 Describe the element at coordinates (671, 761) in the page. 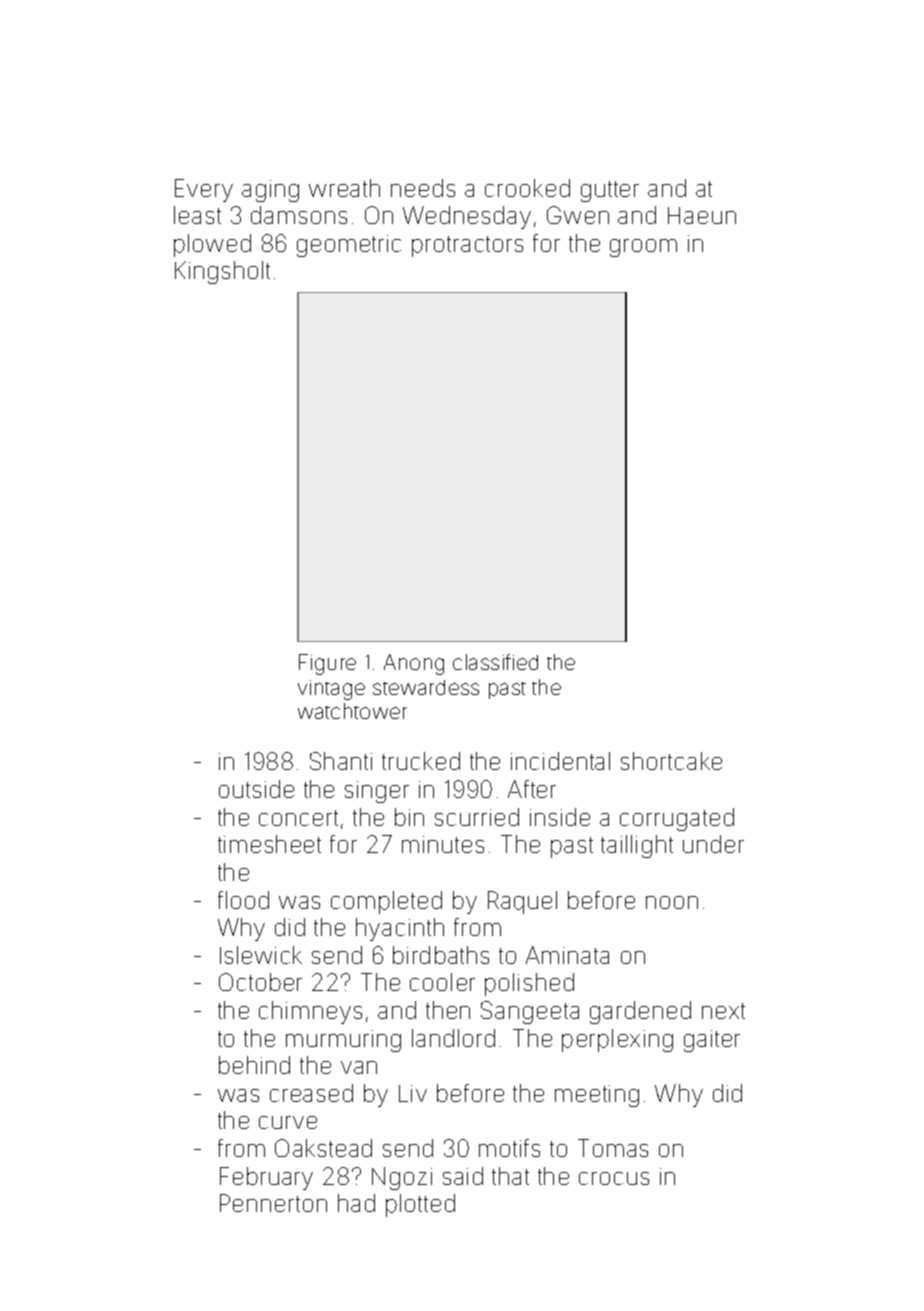

I see `shortcake` at that location.
